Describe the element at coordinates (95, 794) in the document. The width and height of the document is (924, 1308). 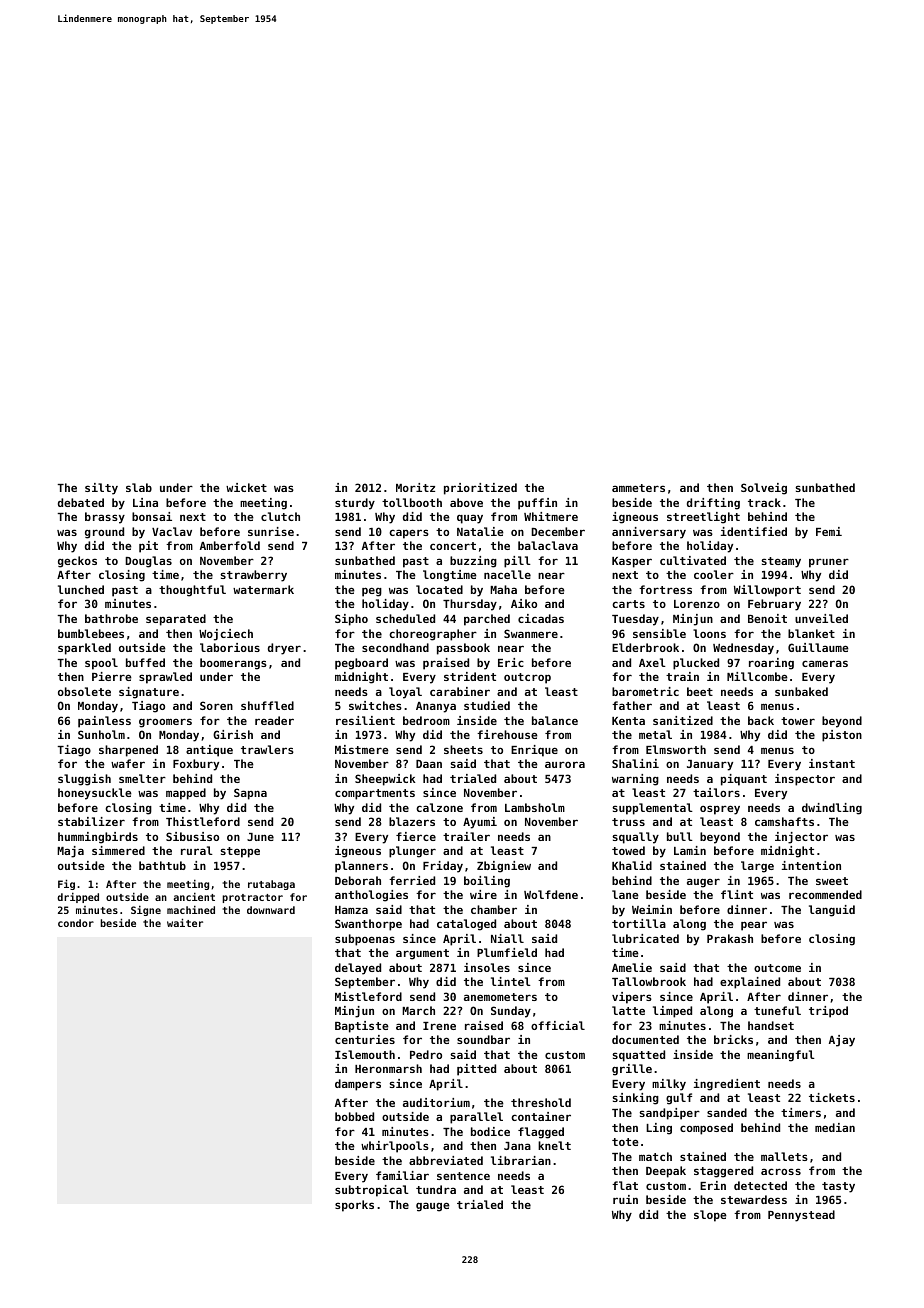
I see `honeysuckle` at that location.
